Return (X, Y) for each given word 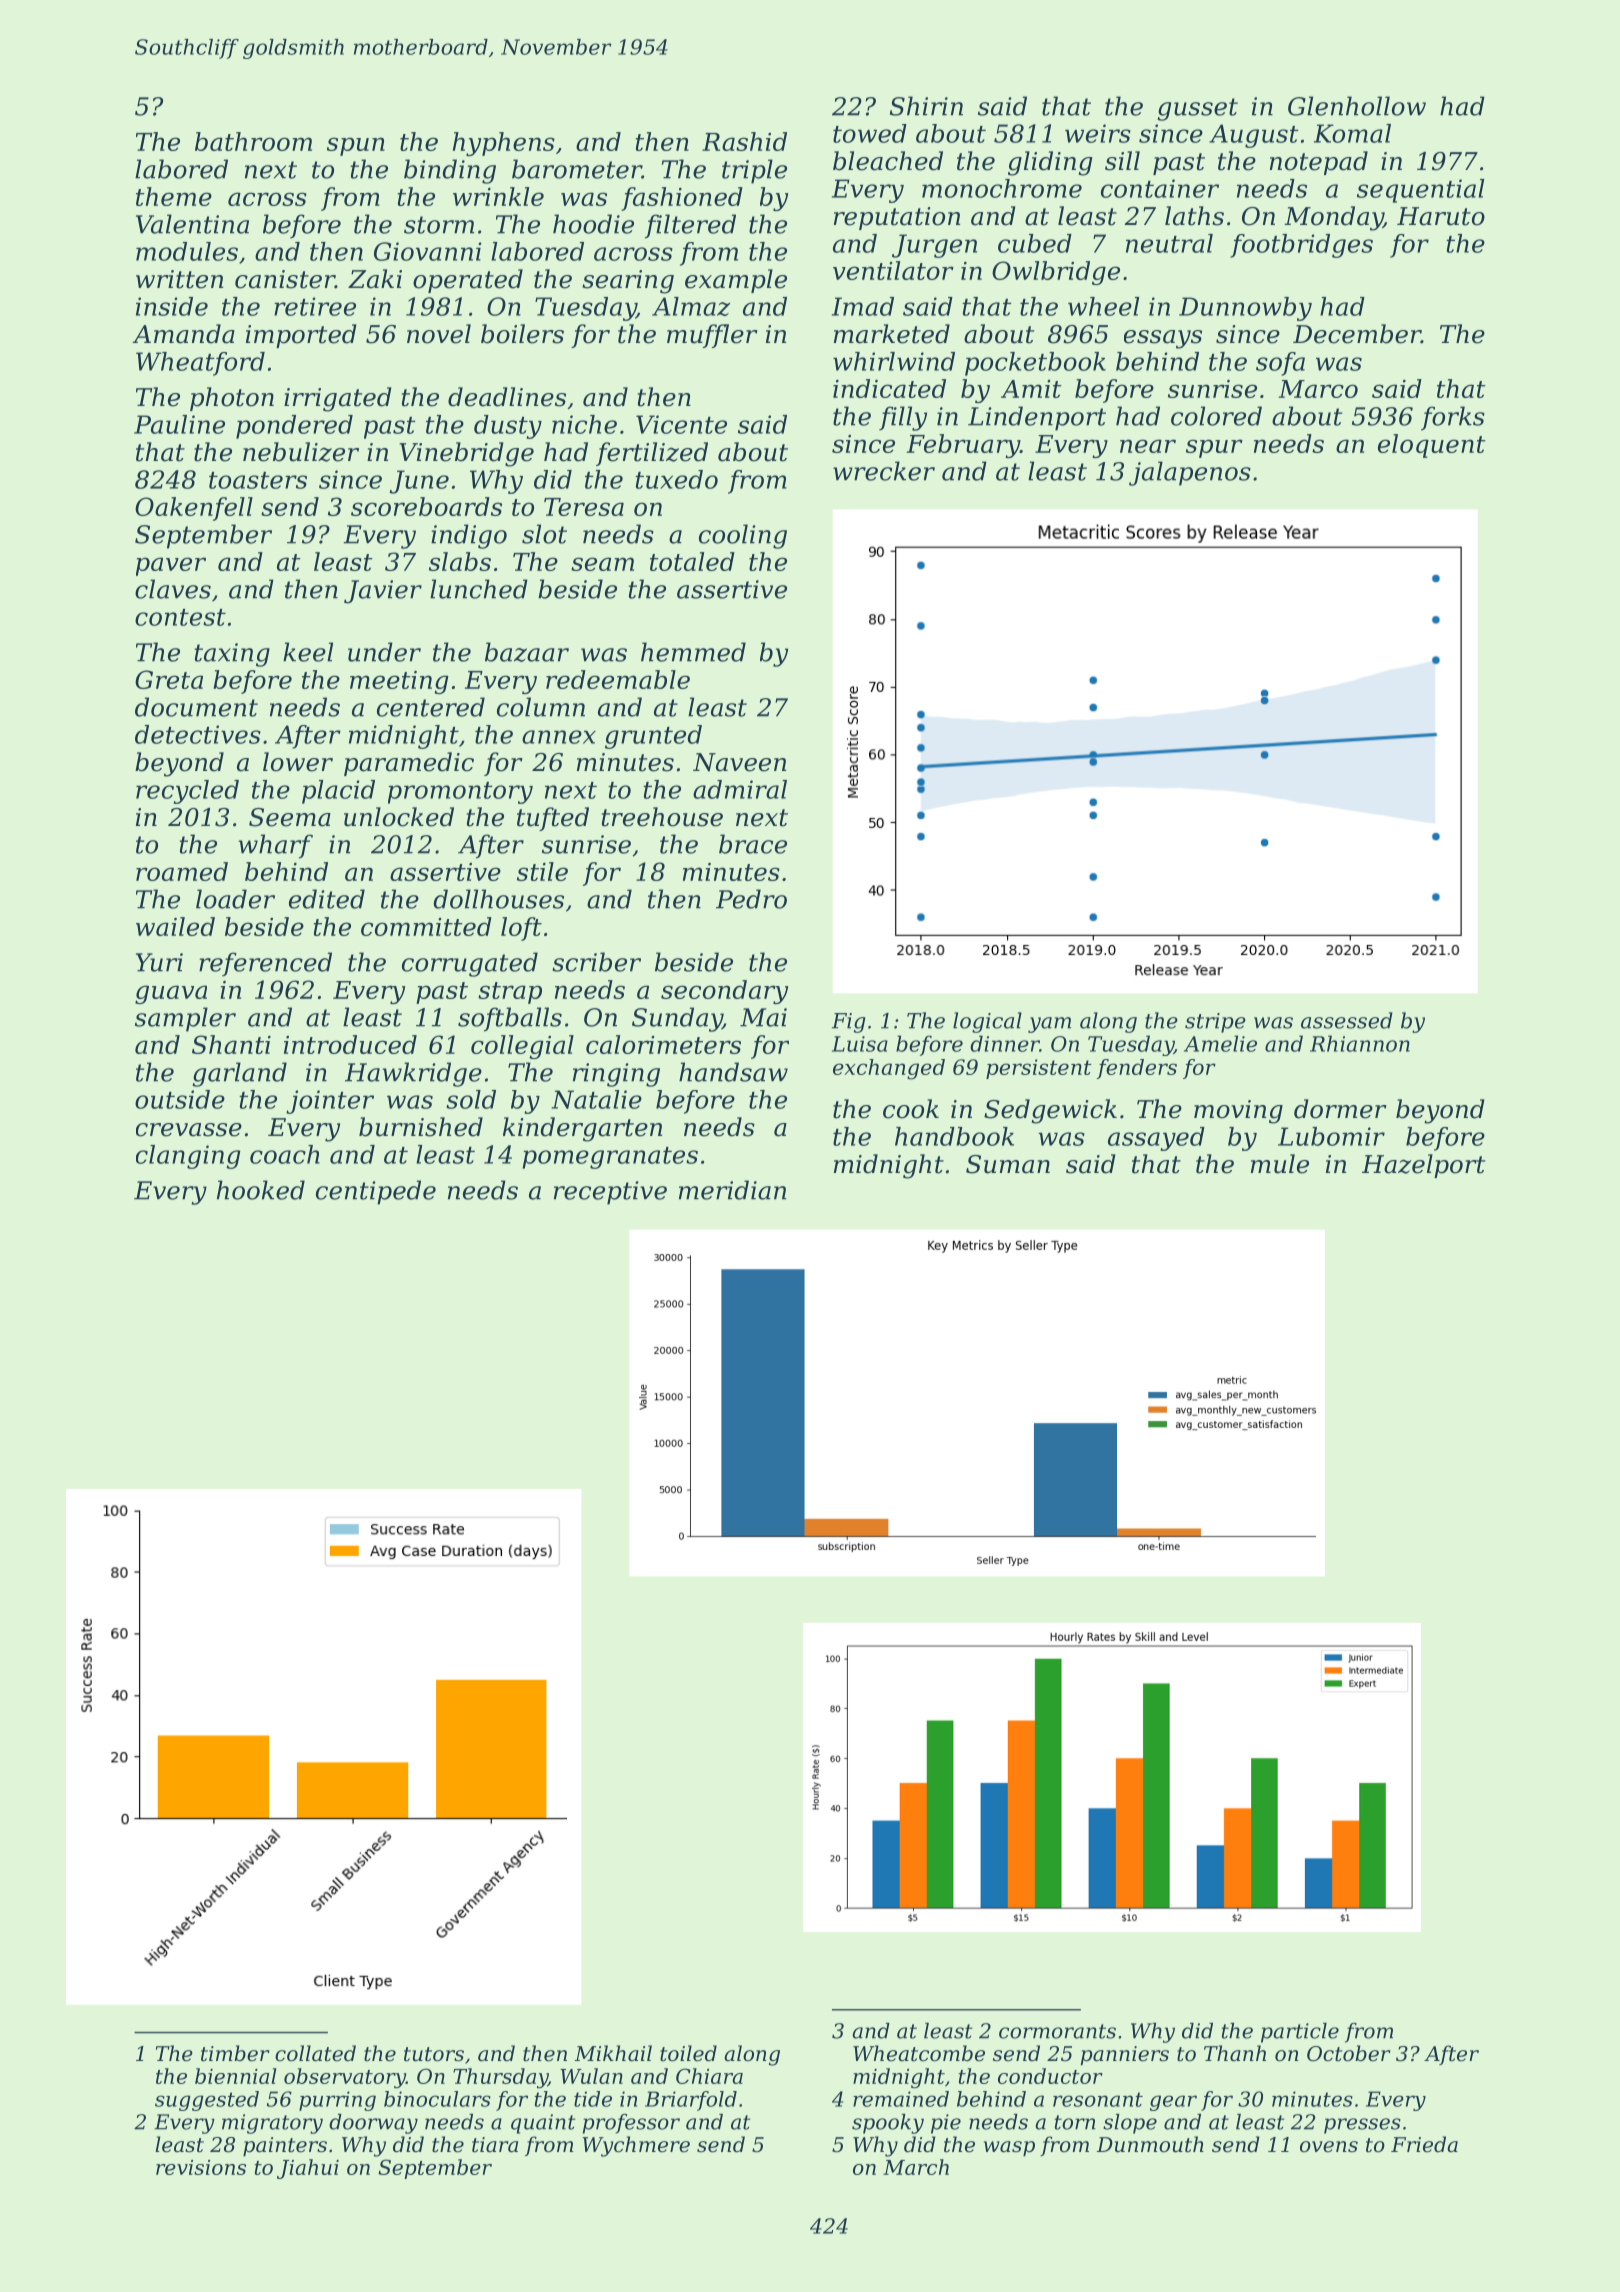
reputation (897, 218)
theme (174, 196)
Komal (1352, 133)
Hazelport (1423, 1166)
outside (180, 1099)
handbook (954, 1136)
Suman (1008, 1164)
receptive (610, 1193)
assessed (1347, 1020)
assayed (1156, 1139)
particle (1300, 2033)
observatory (345, 2078)
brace (753, 844)
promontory (460, 793)
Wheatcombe (919, 2053)
